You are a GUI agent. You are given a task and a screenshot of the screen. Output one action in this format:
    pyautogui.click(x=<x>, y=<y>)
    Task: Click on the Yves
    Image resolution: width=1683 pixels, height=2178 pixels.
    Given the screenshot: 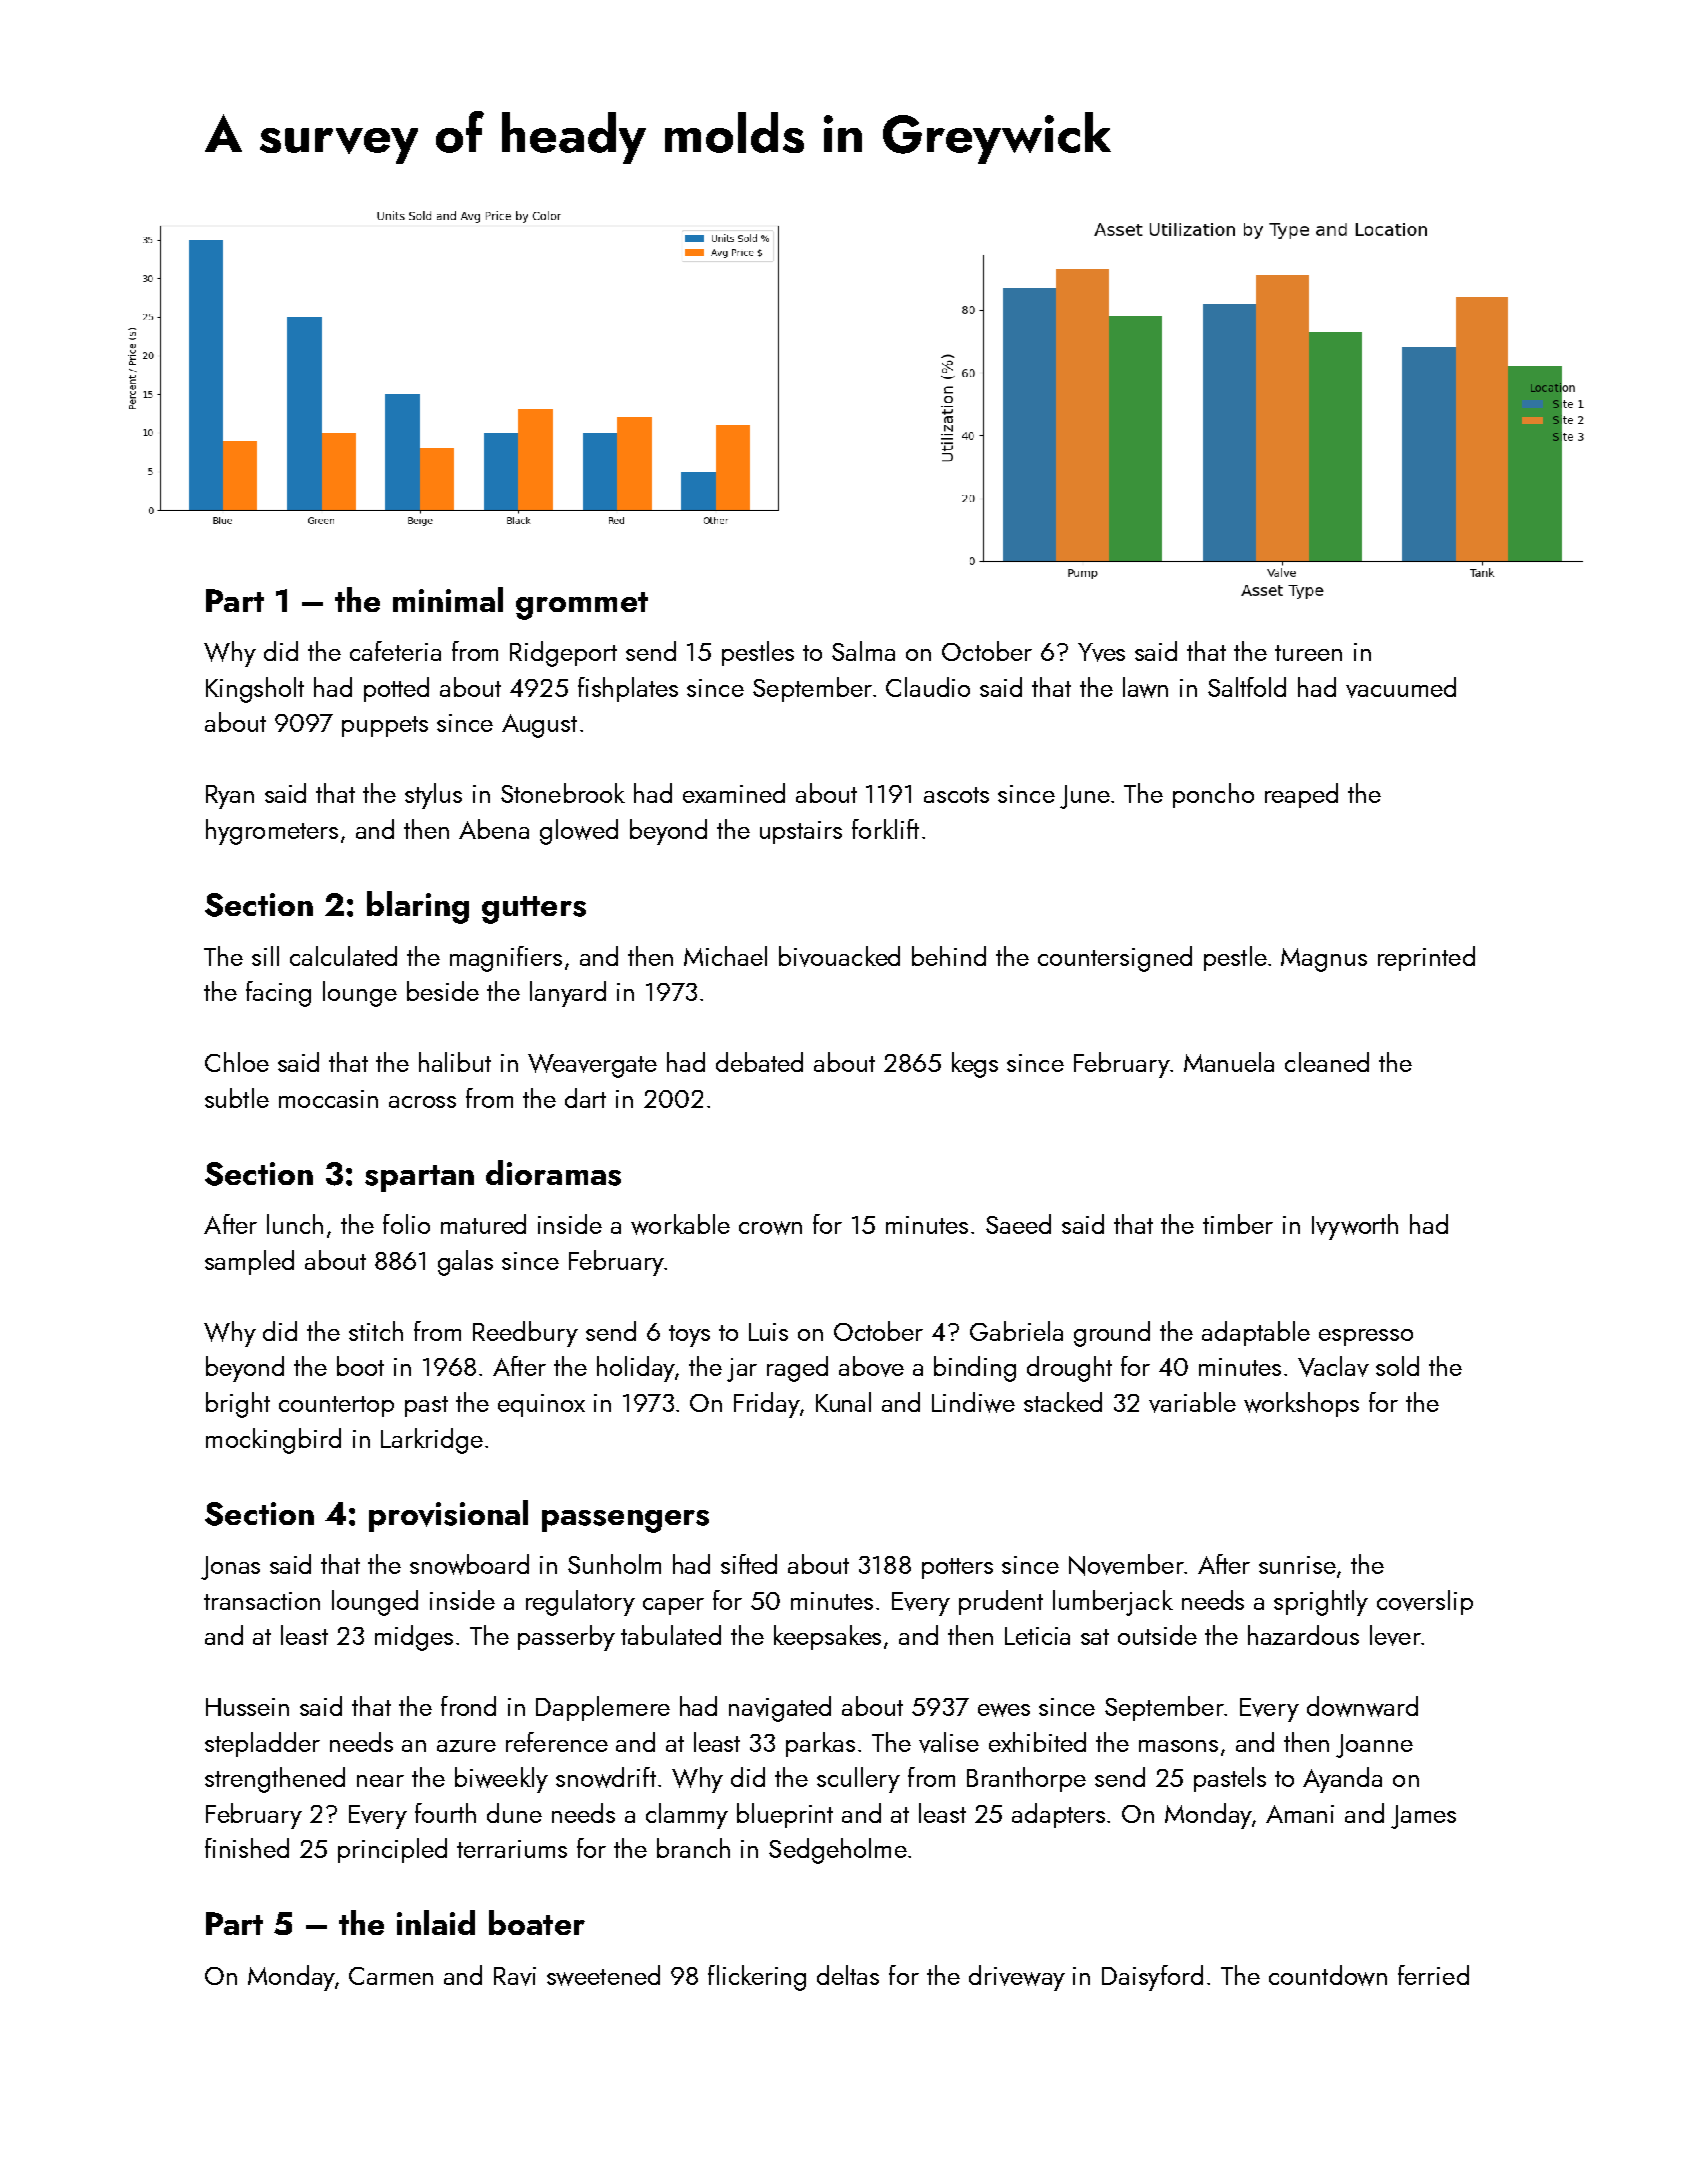 What is the action you would take?
    pyautogui.click(x=1101, y=652)
